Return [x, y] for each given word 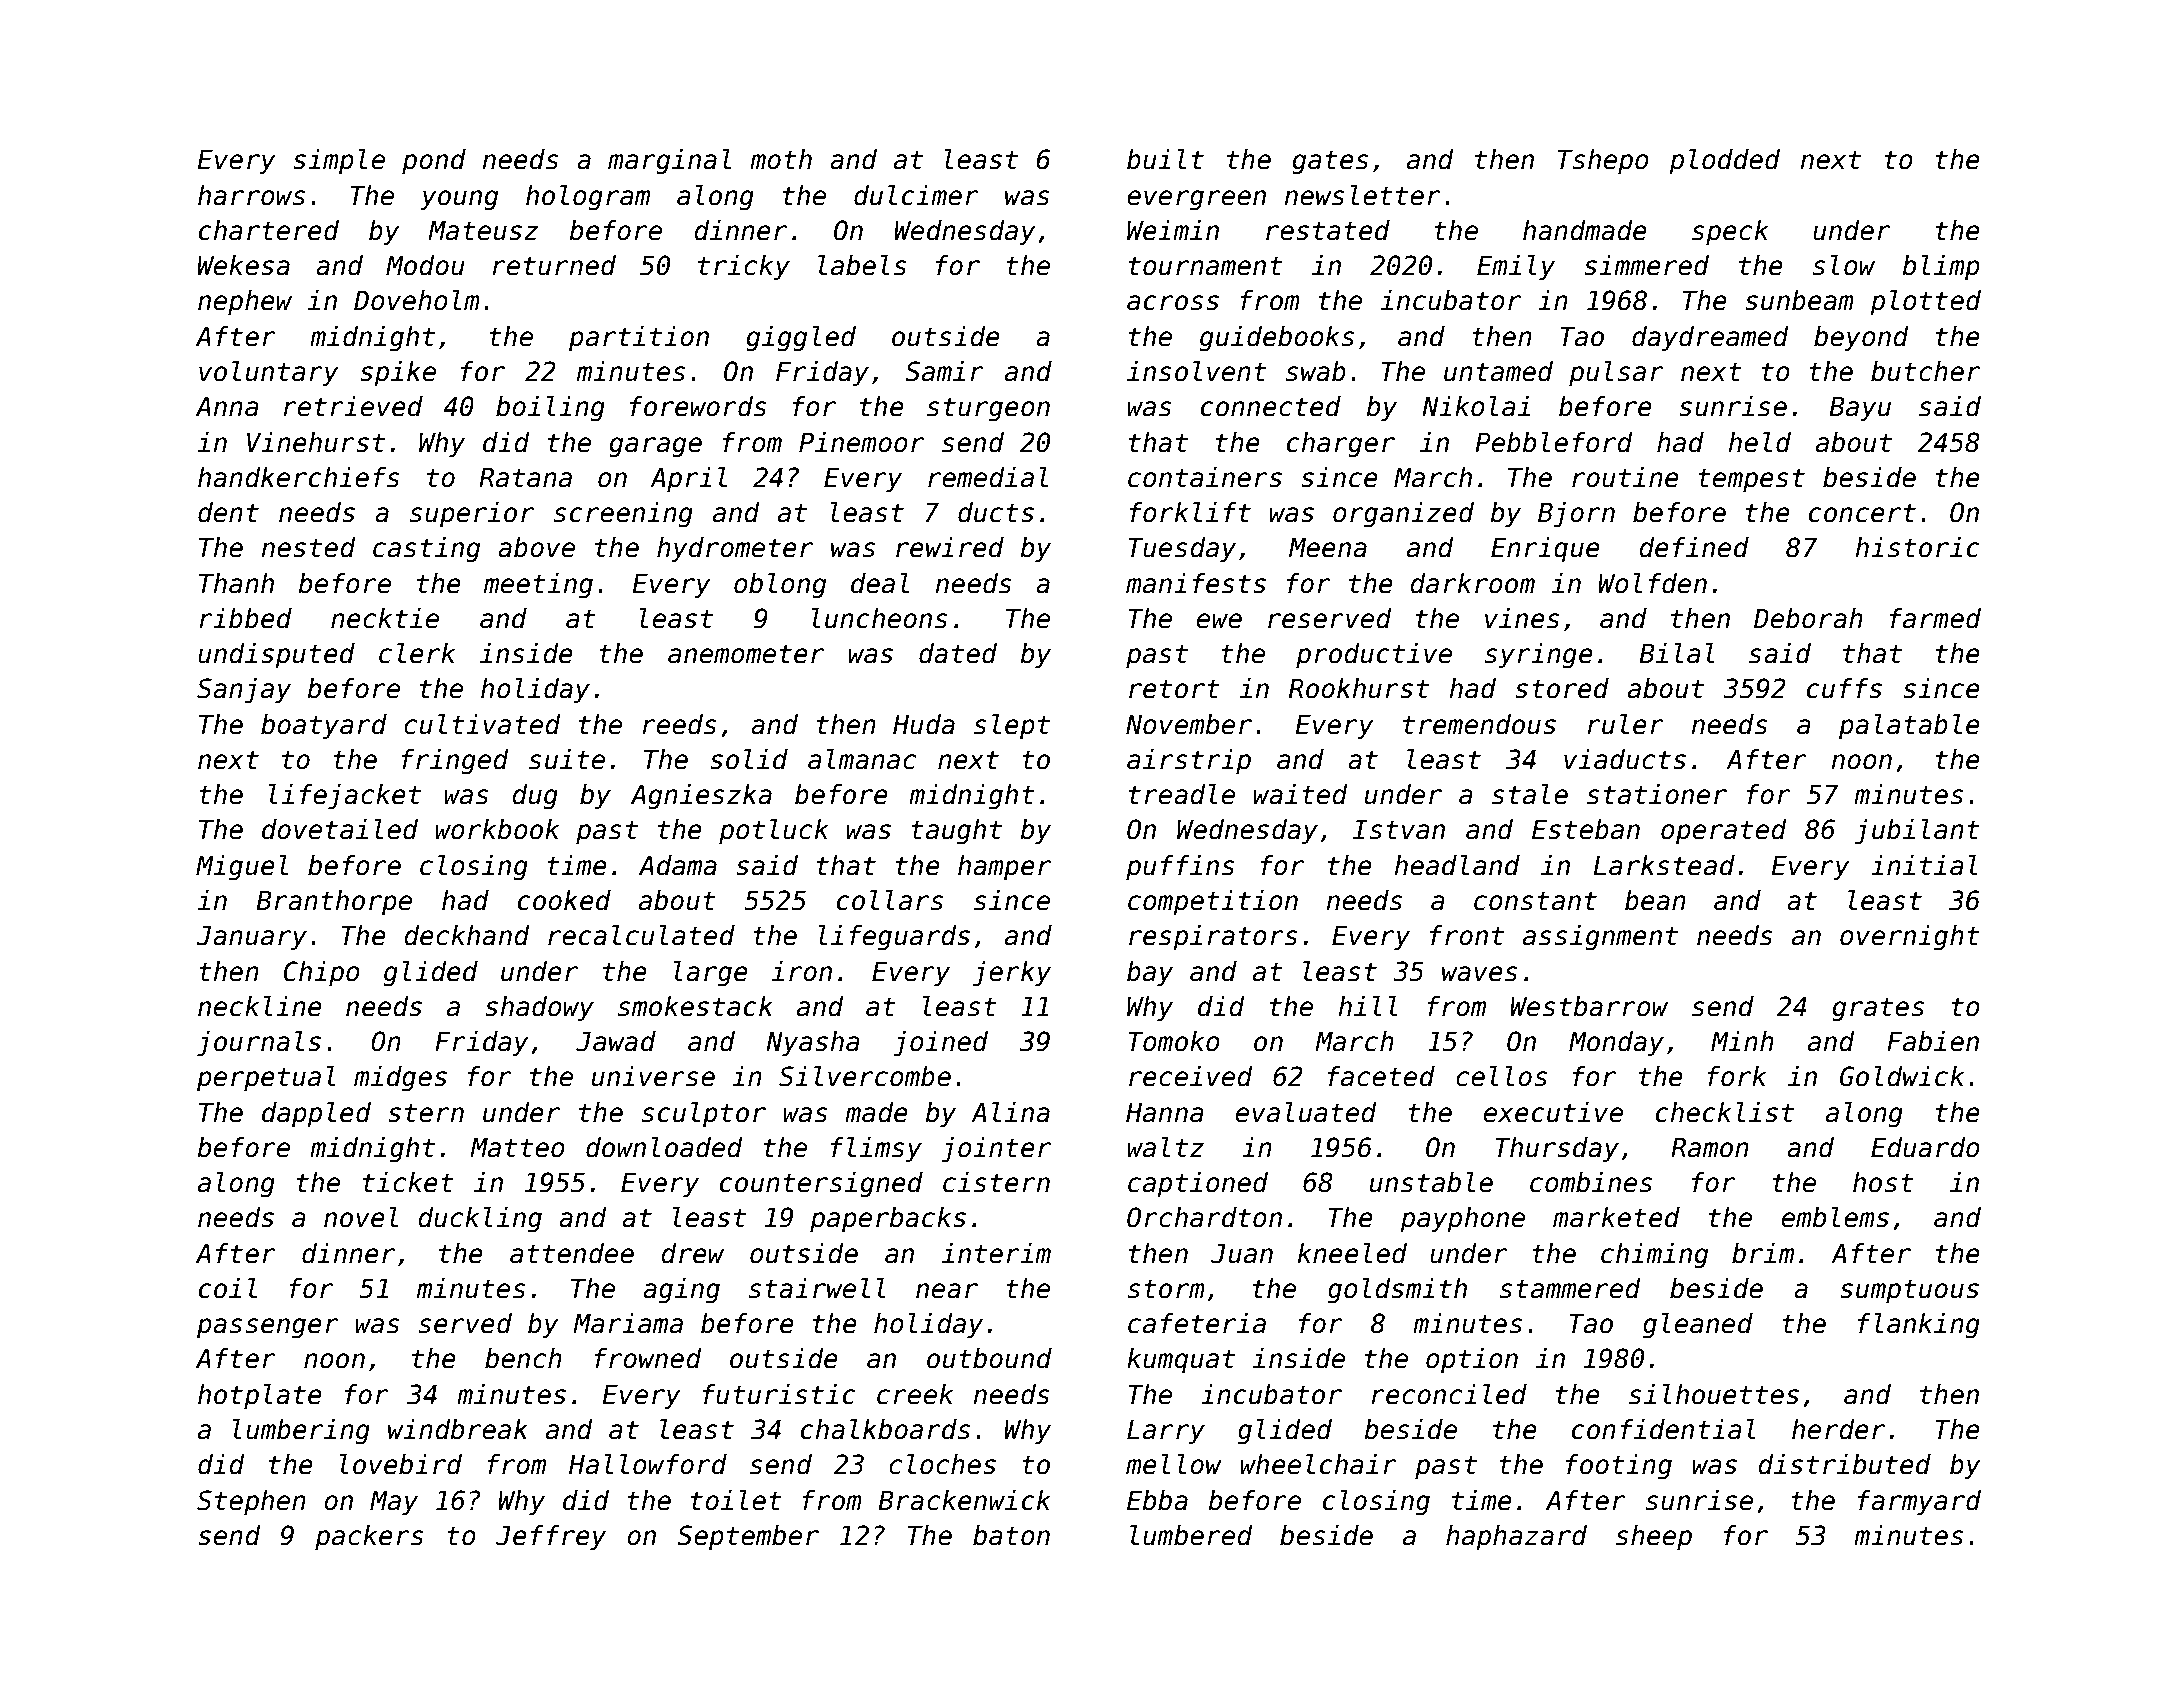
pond [434, 162]
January [251, 938]
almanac [862, 759]
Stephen [251, 1503]
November [1189, 724]
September [748, 1538]
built [1165, 159]
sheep [1654, 1538]
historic [1917, 547]
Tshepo [1603, 162]
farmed [1935, 618]
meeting [538, 586]
